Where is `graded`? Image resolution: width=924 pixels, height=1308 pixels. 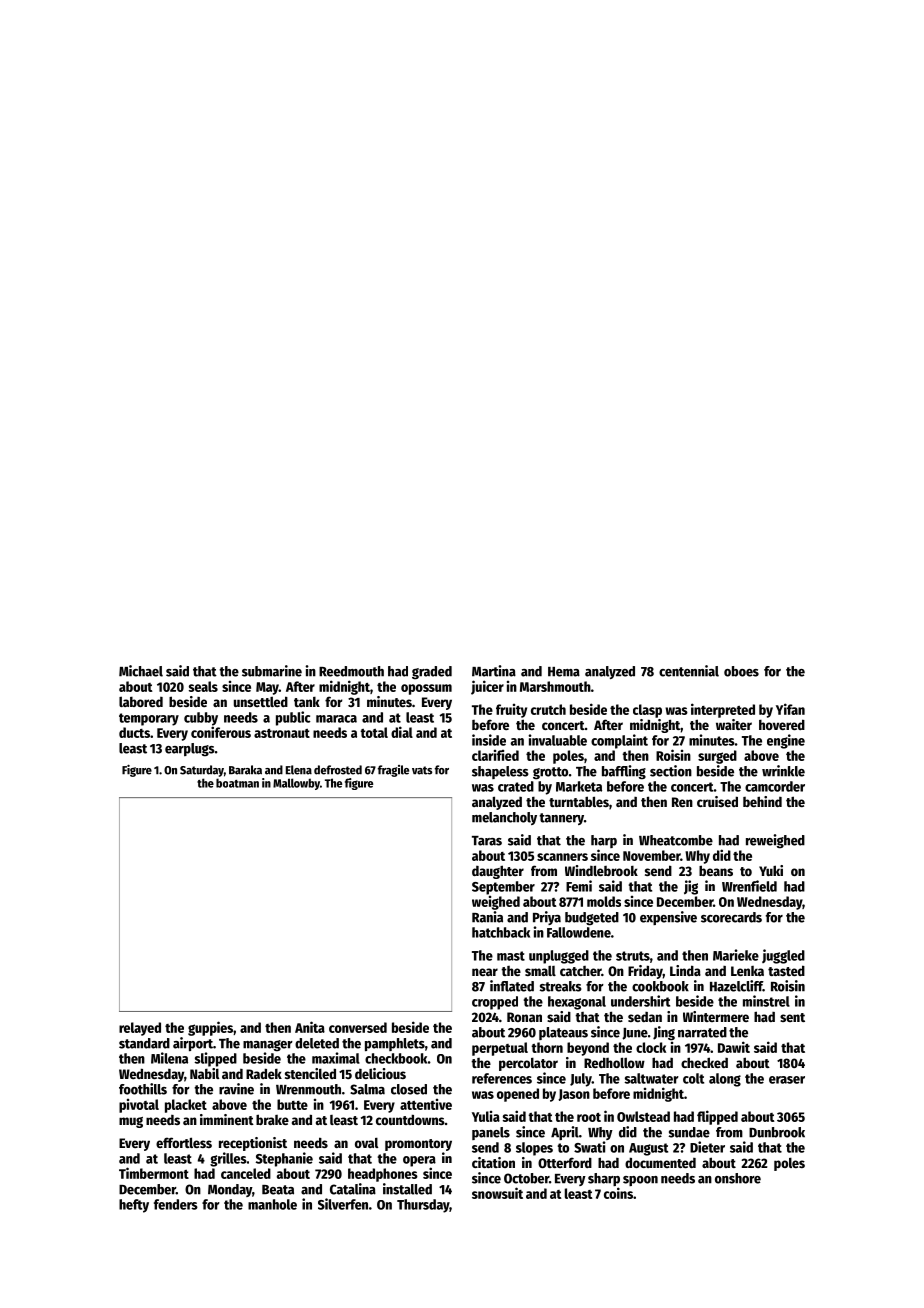 graded is located at coordinates (432, 673).
